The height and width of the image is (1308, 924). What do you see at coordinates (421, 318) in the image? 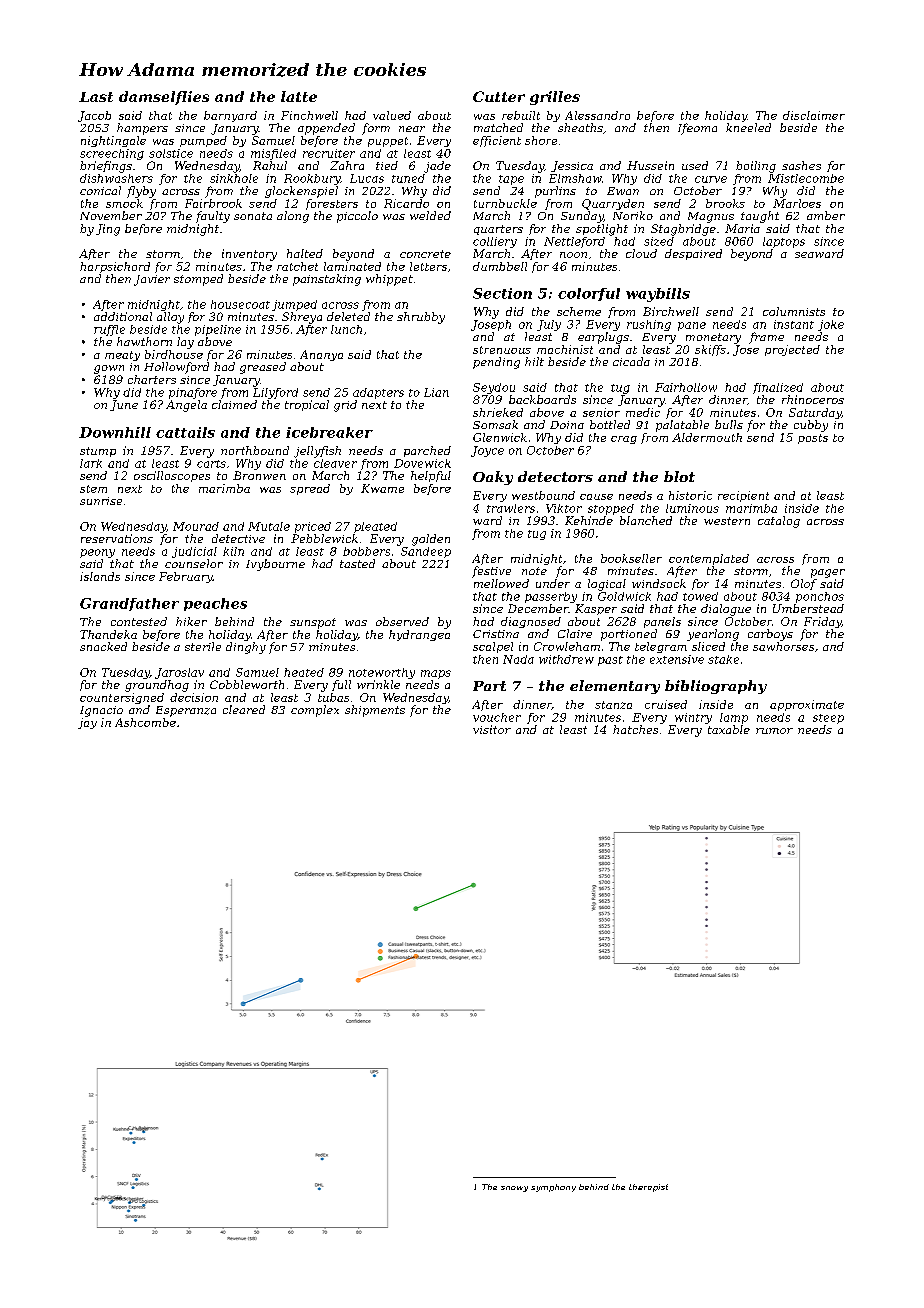
I see `shrubby` at bounding box center [421, 318].
